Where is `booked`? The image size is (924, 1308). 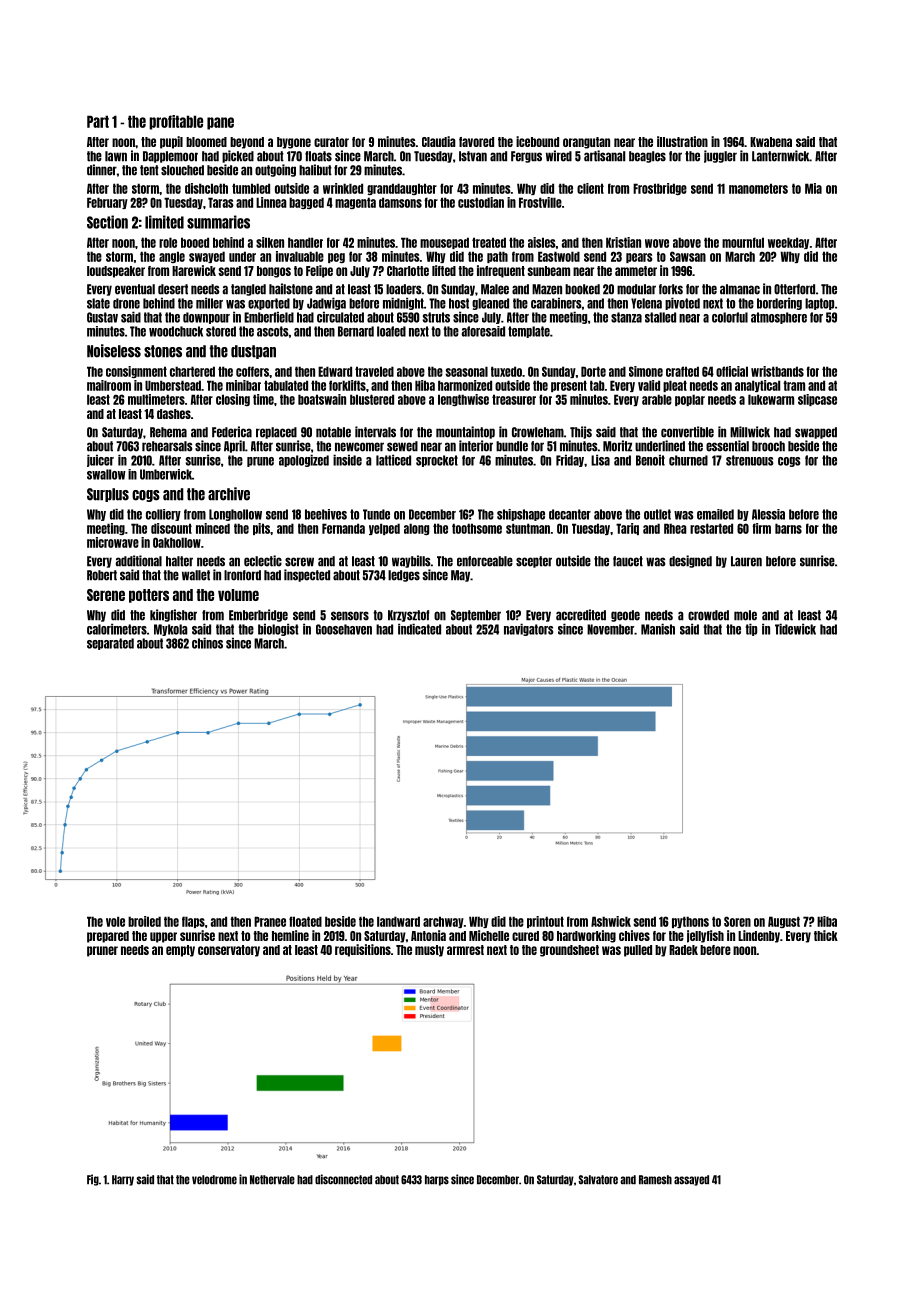
booked is located at coordinates (582, 289).
